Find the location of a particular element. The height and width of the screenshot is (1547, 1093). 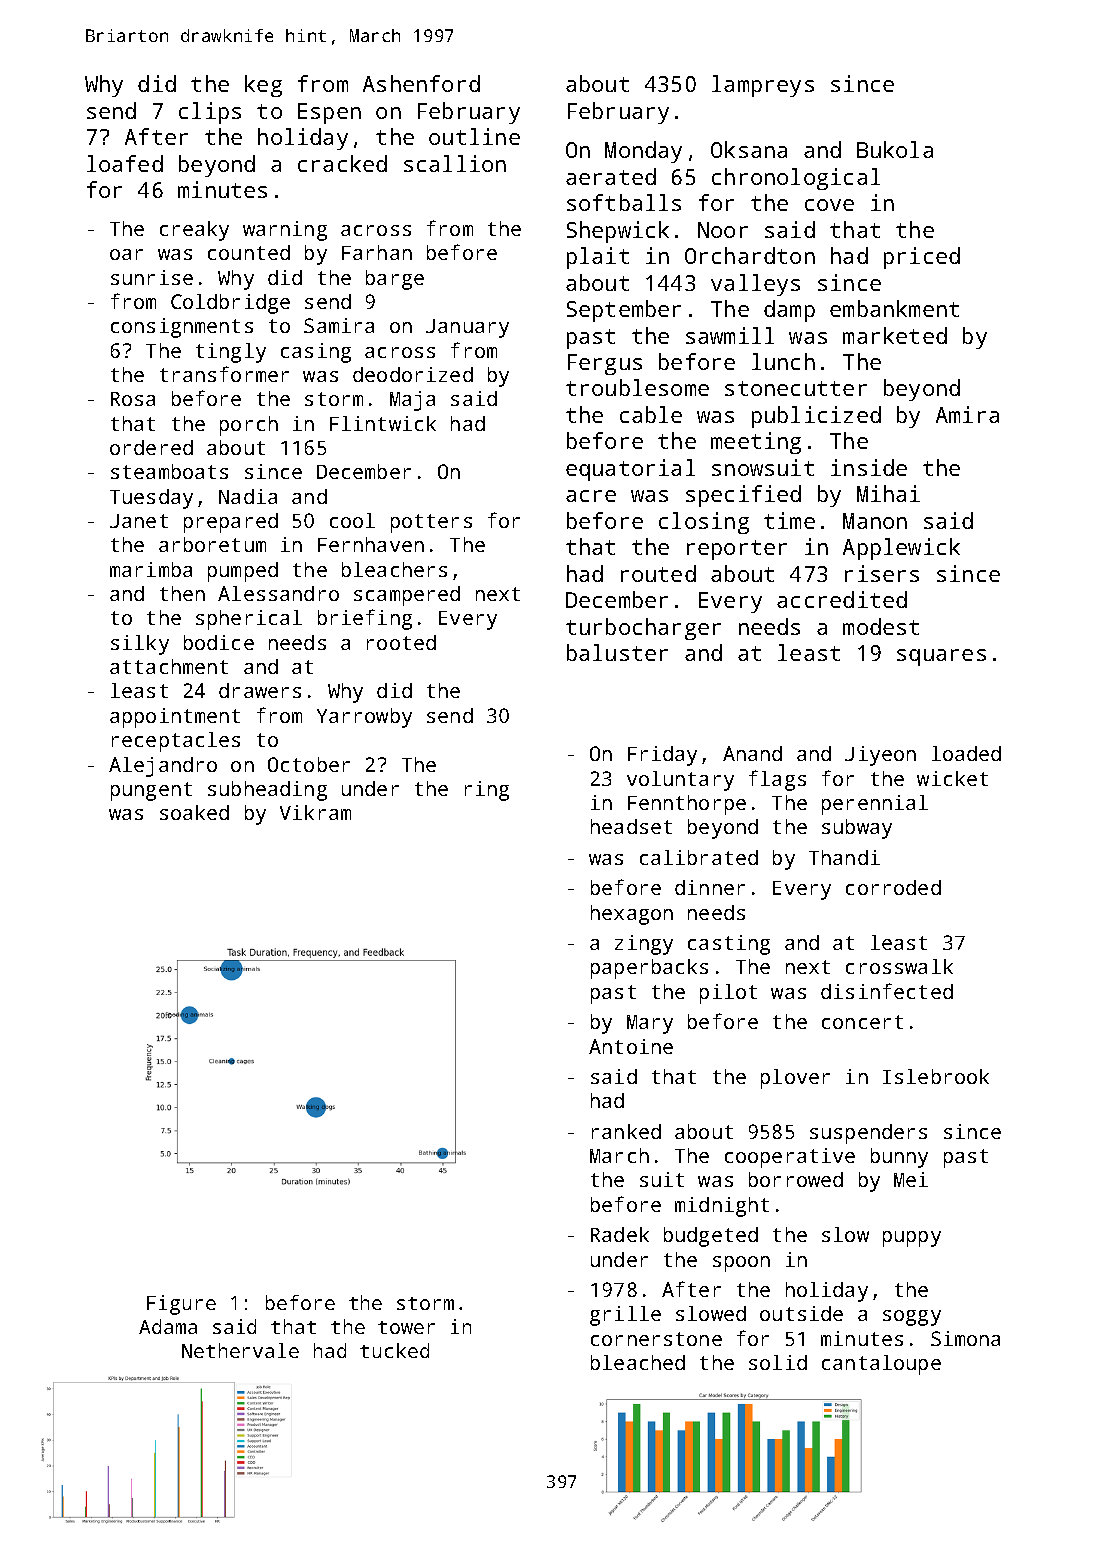

troublesome is located at coordinates (637, 387).
